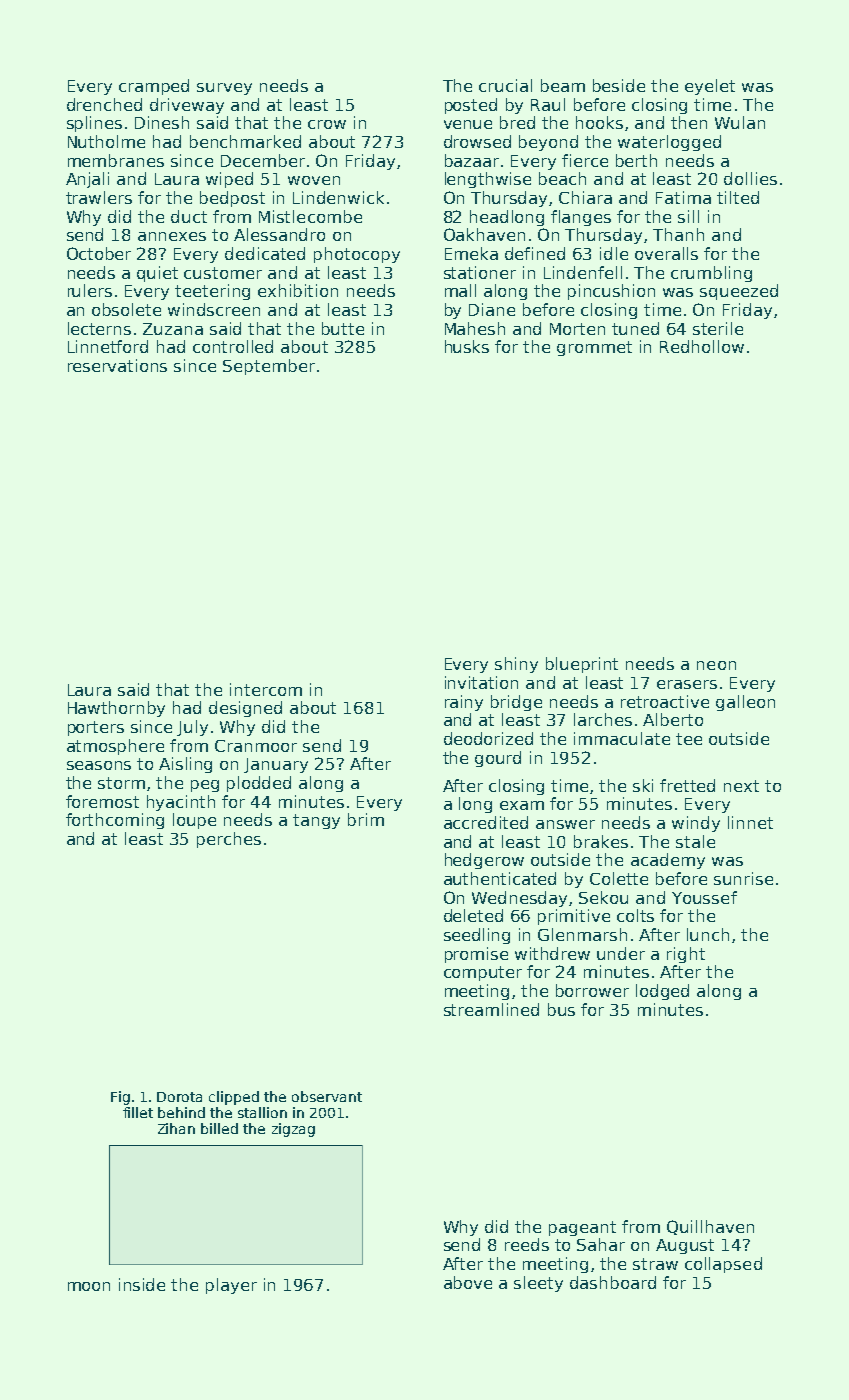 The height and width of the screenshot is (1400, 849). Describe the element at coordinates (468, 1282) in the screenshot. I see `above` at that location.
